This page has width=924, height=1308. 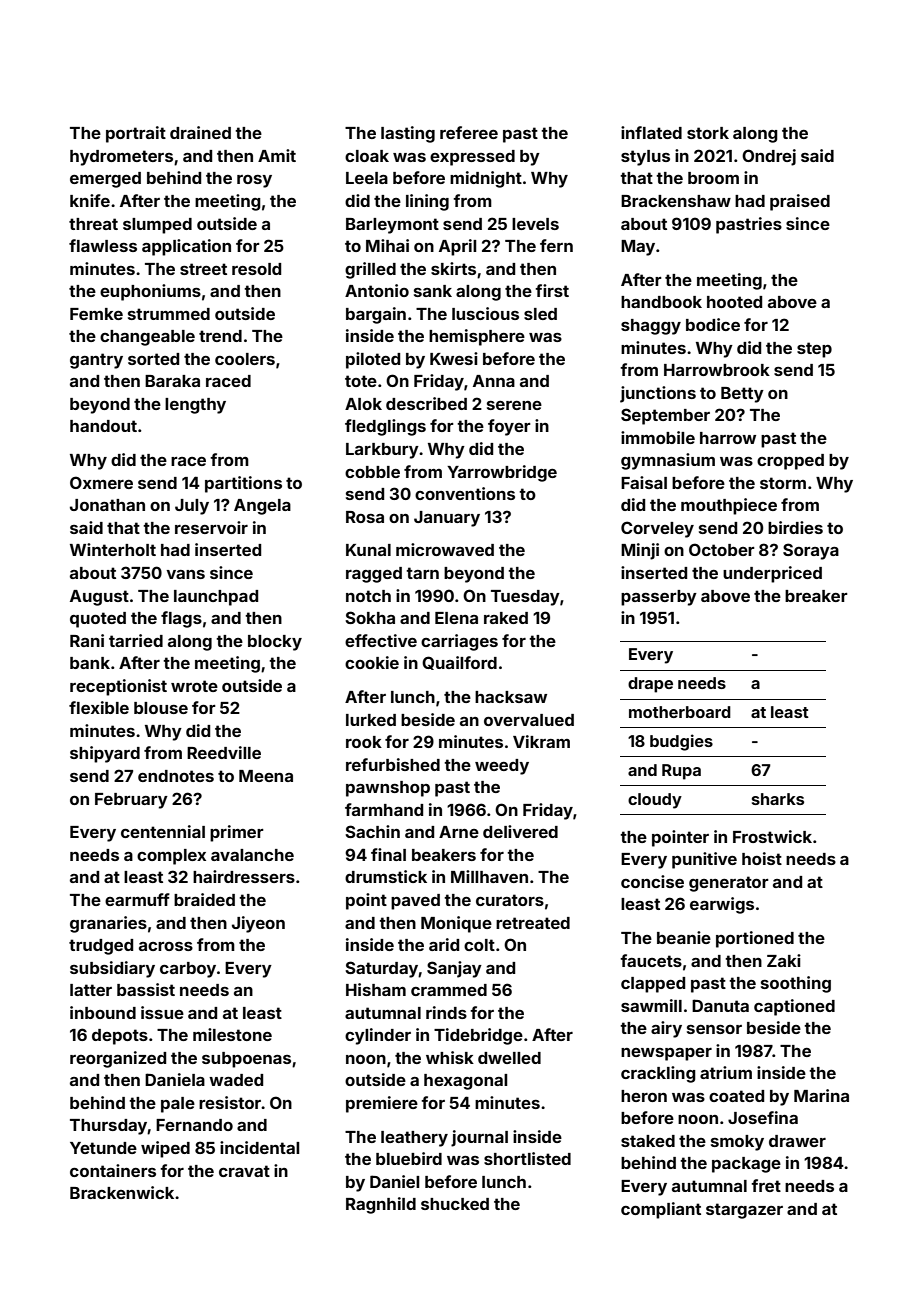 I want to click on lasting, so click(x=408, y=134).
